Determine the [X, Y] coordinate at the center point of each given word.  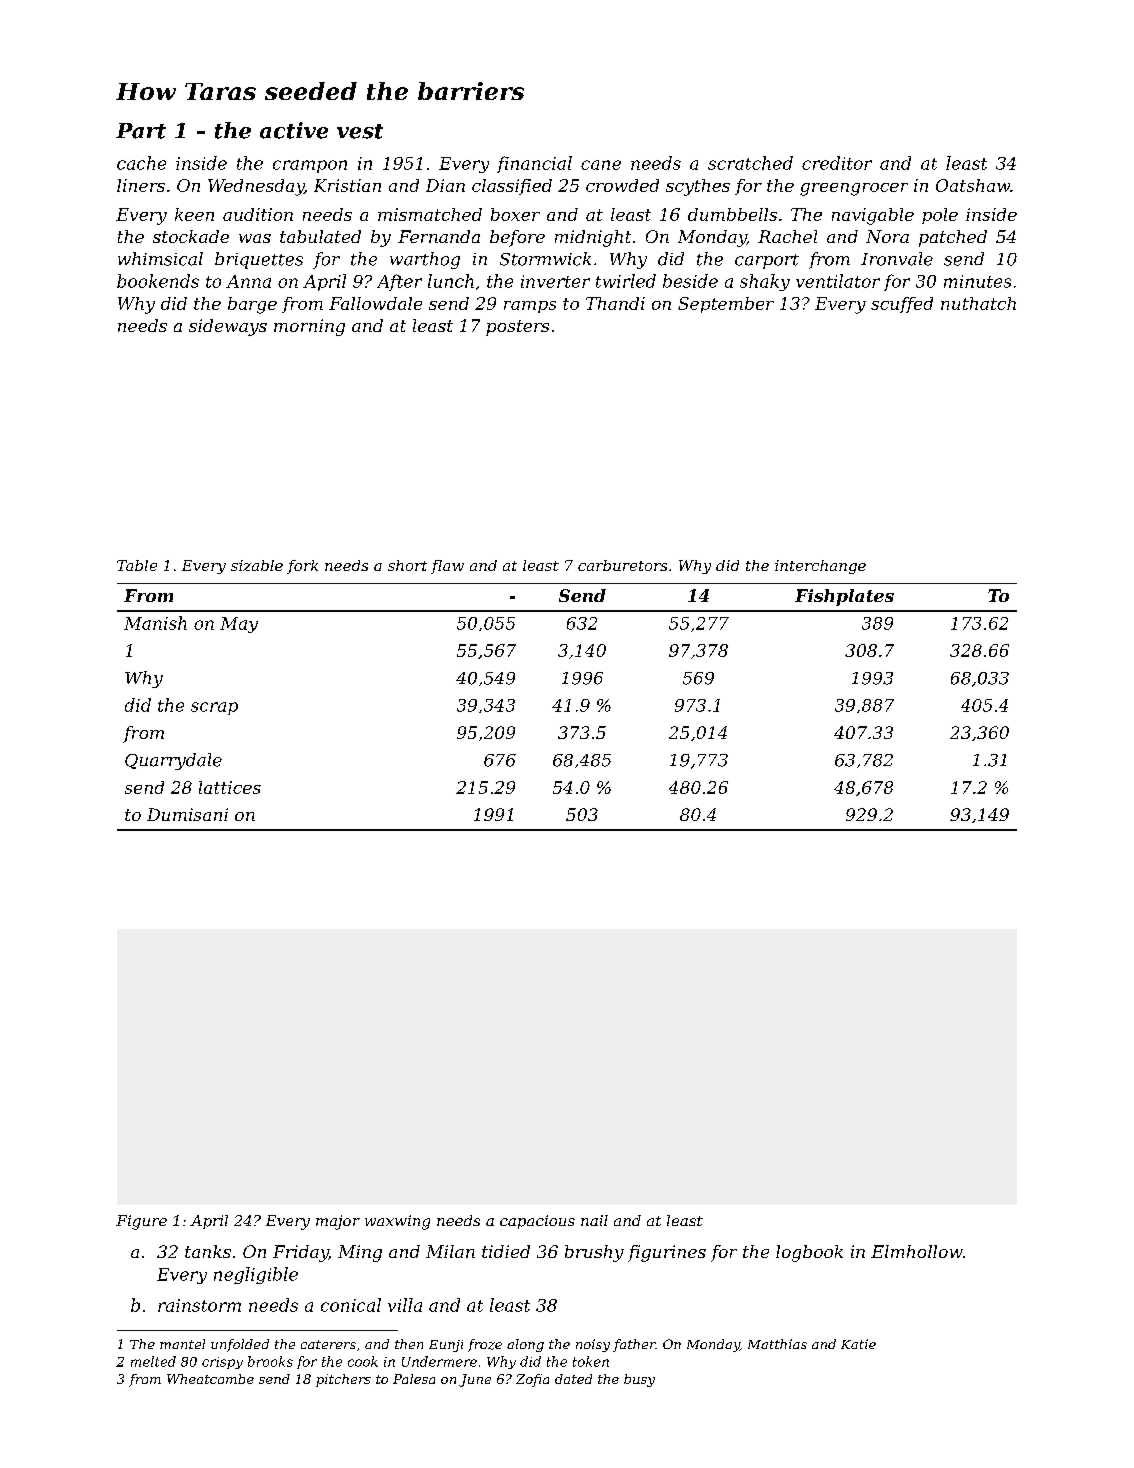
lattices [230, 787]
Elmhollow [917, 1251]
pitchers [343, 1380]
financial [534, 164]
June [475, 1380]
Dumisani [187, 814]
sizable [257, 565]
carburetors [622, 565]
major [338, 1222]
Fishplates [844, 597]
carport [767, 261]
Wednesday [256, 187]
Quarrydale [173, 761]
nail [594, 1220]
